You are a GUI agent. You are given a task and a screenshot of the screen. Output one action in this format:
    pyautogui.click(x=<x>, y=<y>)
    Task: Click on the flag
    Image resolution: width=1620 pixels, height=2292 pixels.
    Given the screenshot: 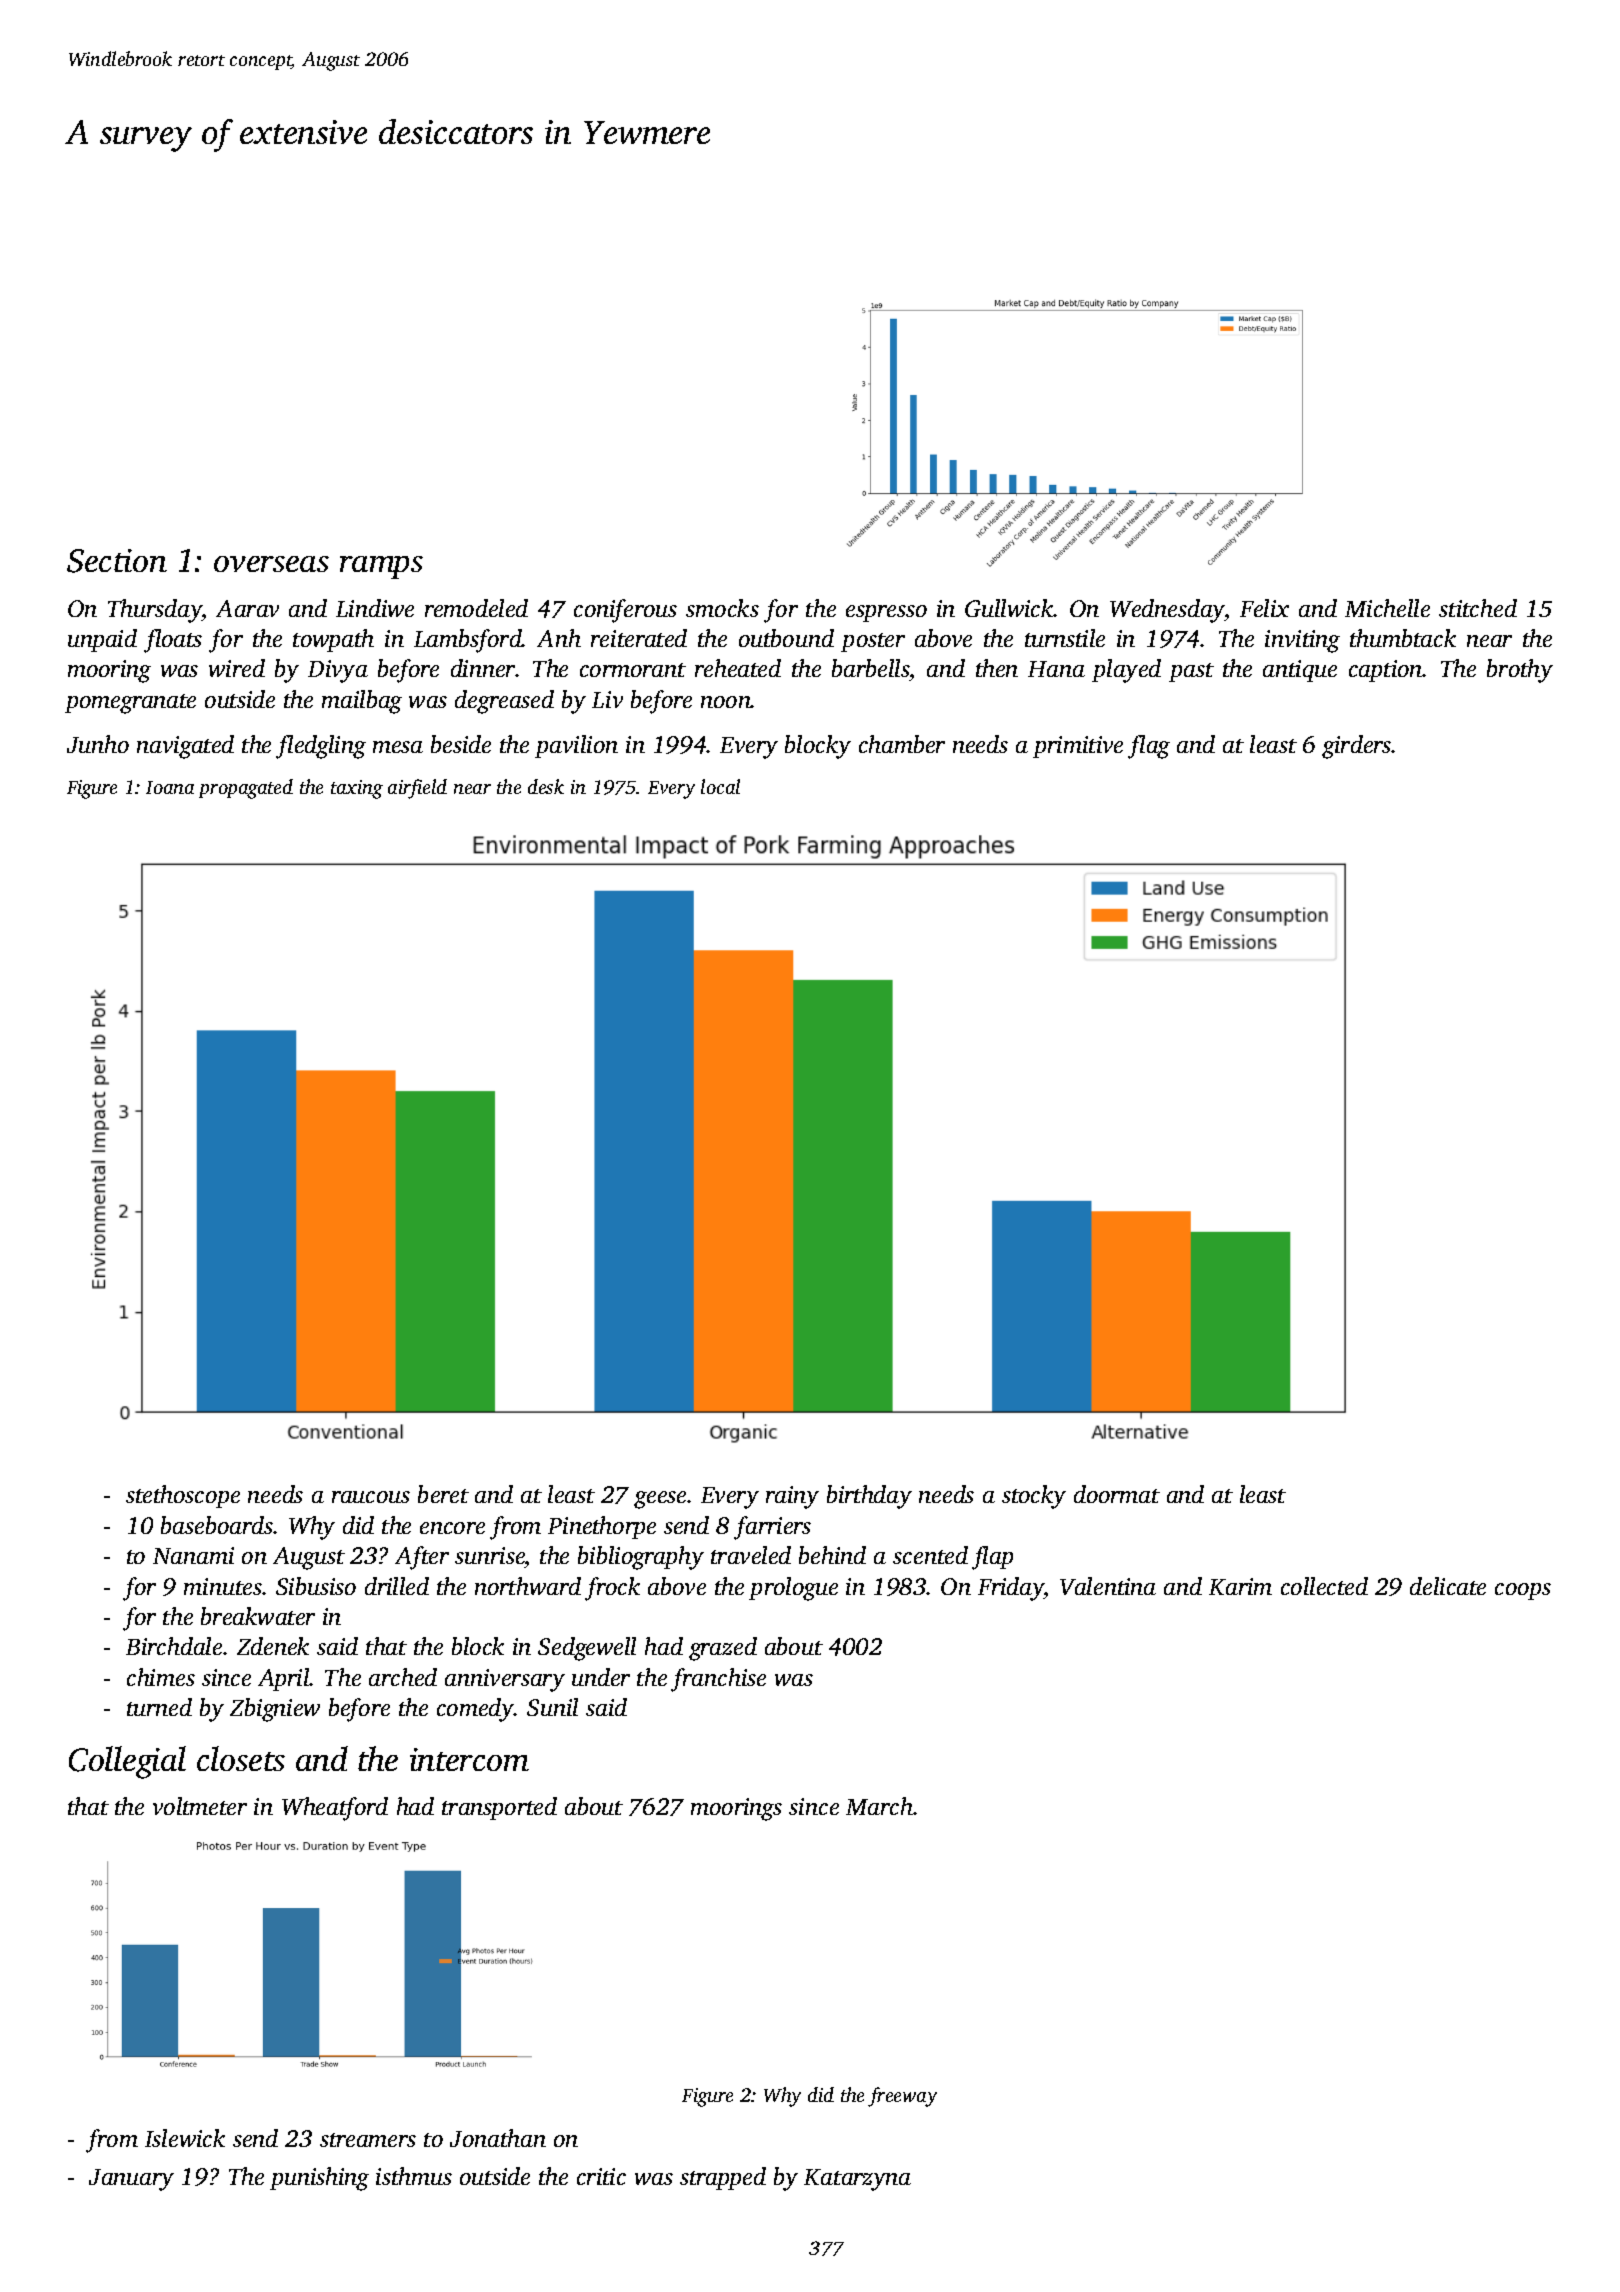 What is the action you would take?
    pyautogui.click(x=1149, y=747)
